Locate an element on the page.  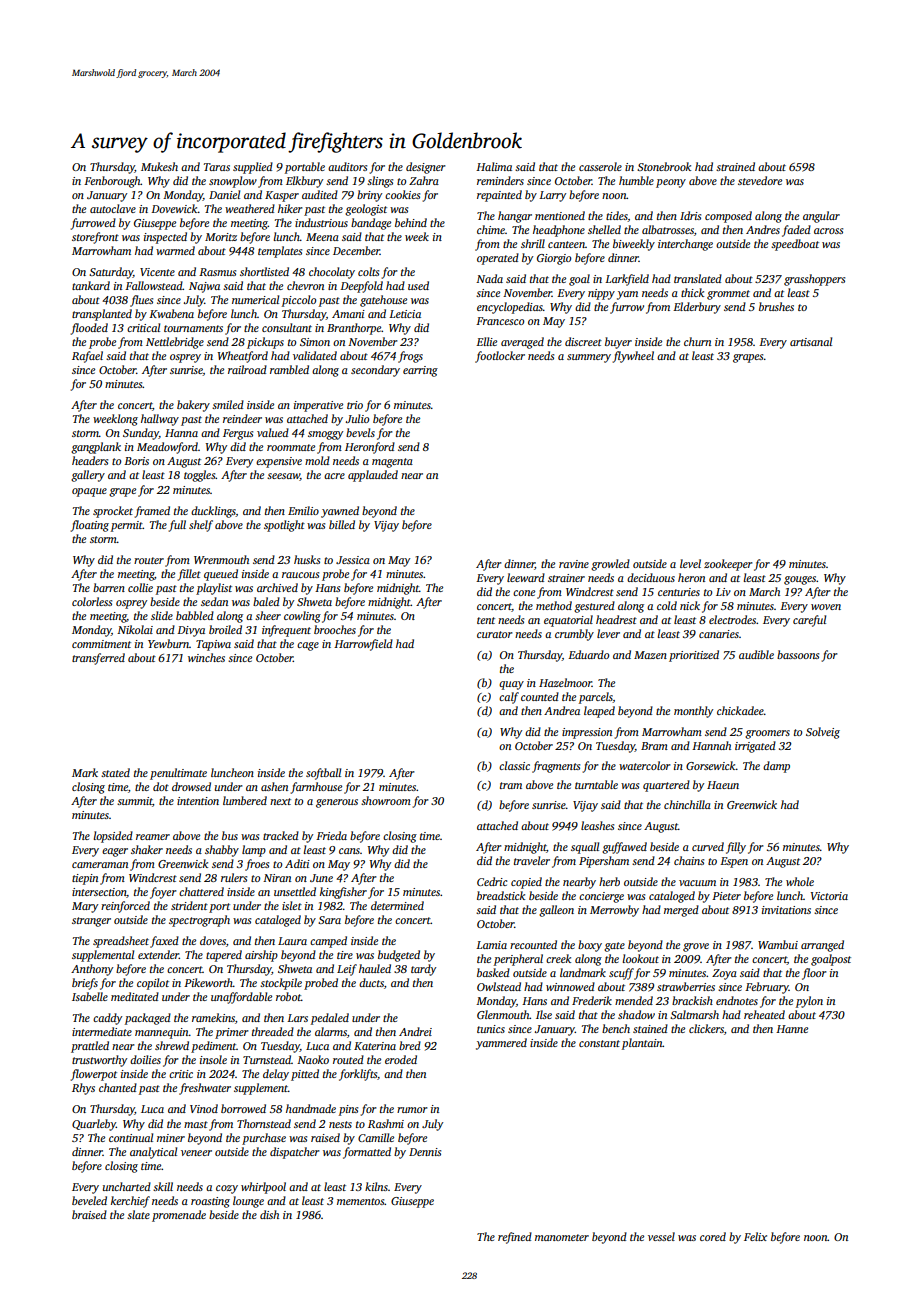
pitted is located at coordinates (305, 1075).
